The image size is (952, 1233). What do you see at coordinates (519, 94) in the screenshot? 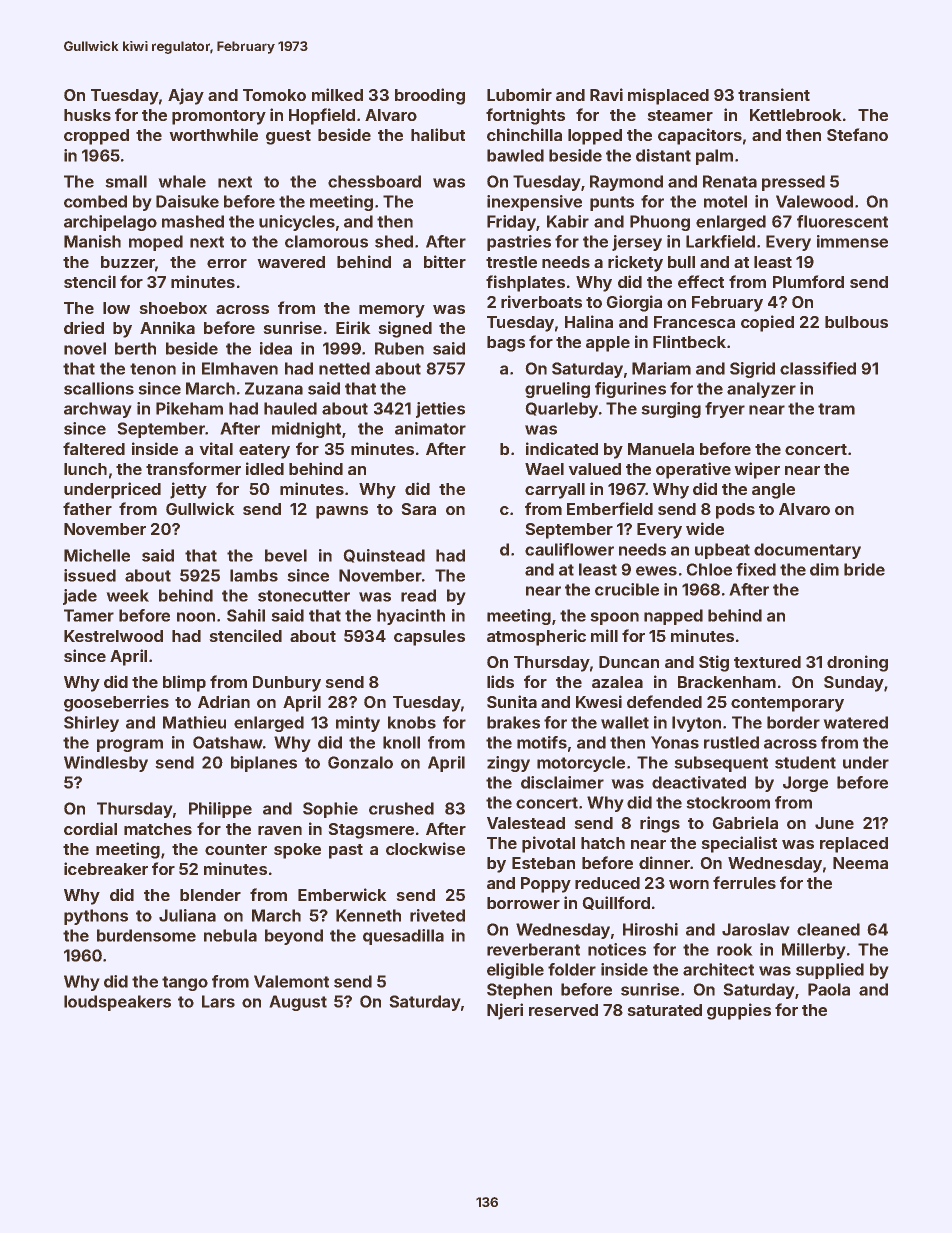
I see `Lubomir` at bounding box center [519, 94].
